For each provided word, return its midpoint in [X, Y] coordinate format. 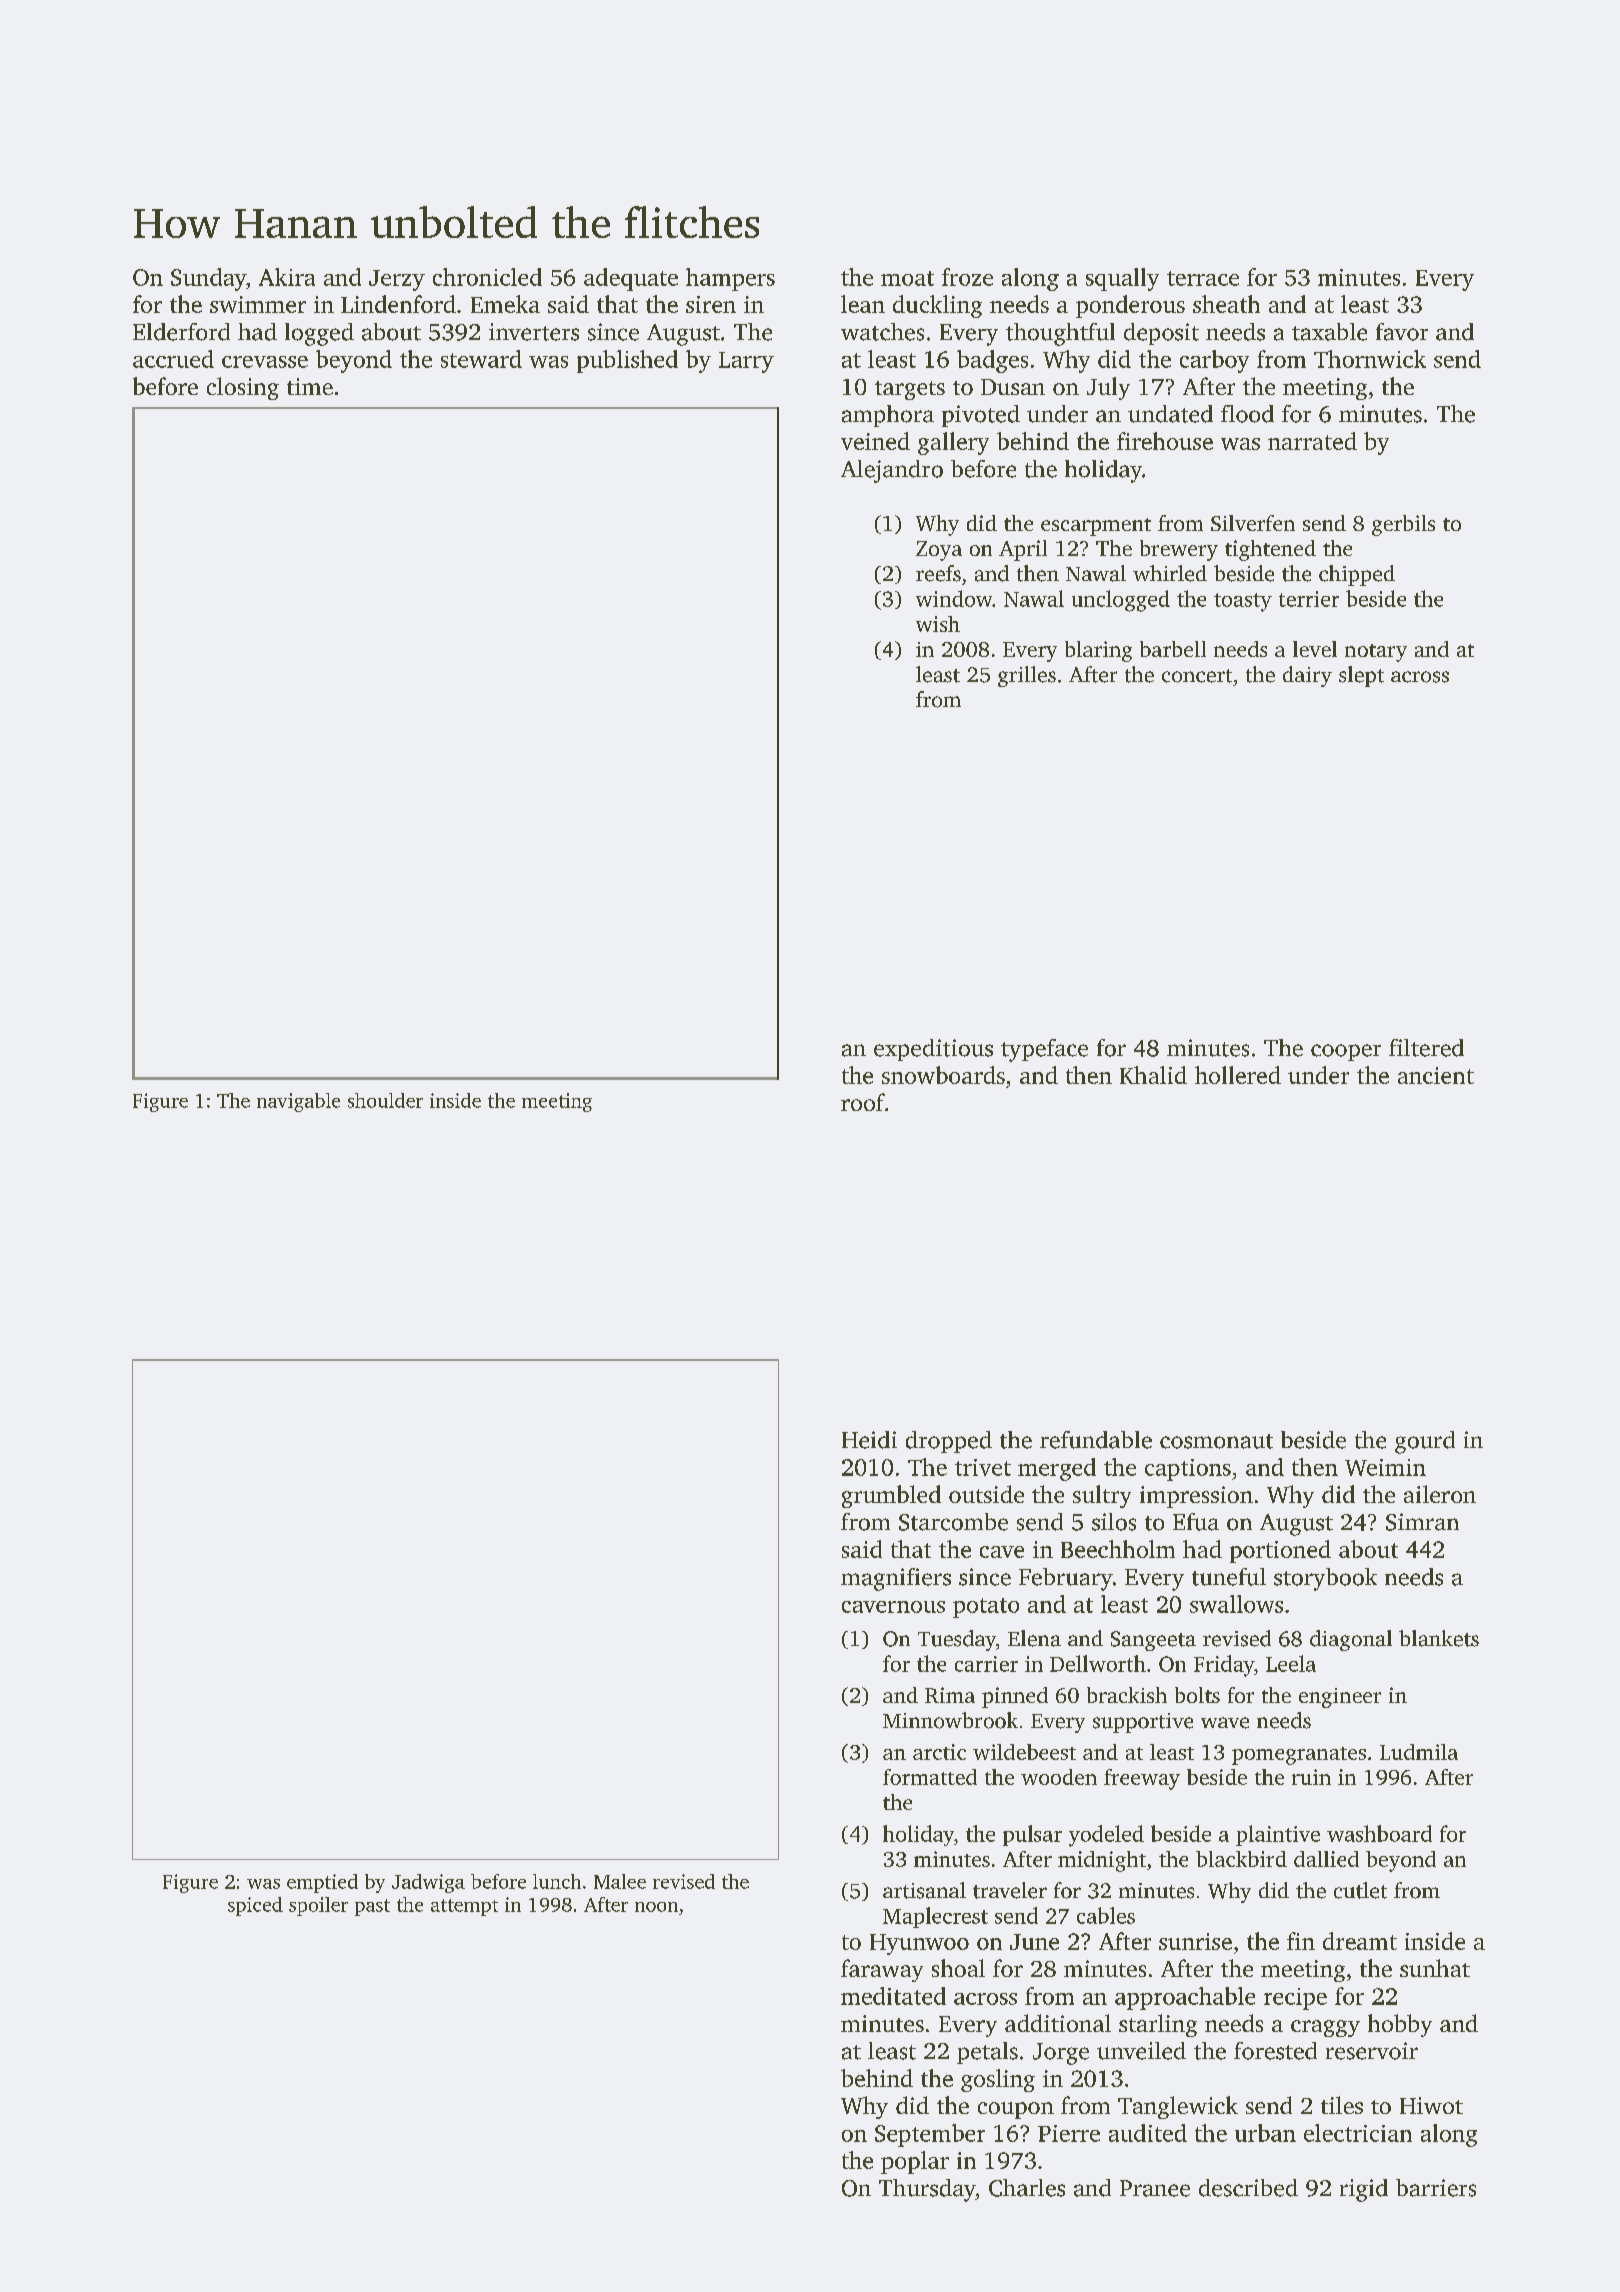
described [1248, 2188]
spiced [255, 1906]
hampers [730, 279]
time [310, 386]
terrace [1203, 278]
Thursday [927, 2190]
